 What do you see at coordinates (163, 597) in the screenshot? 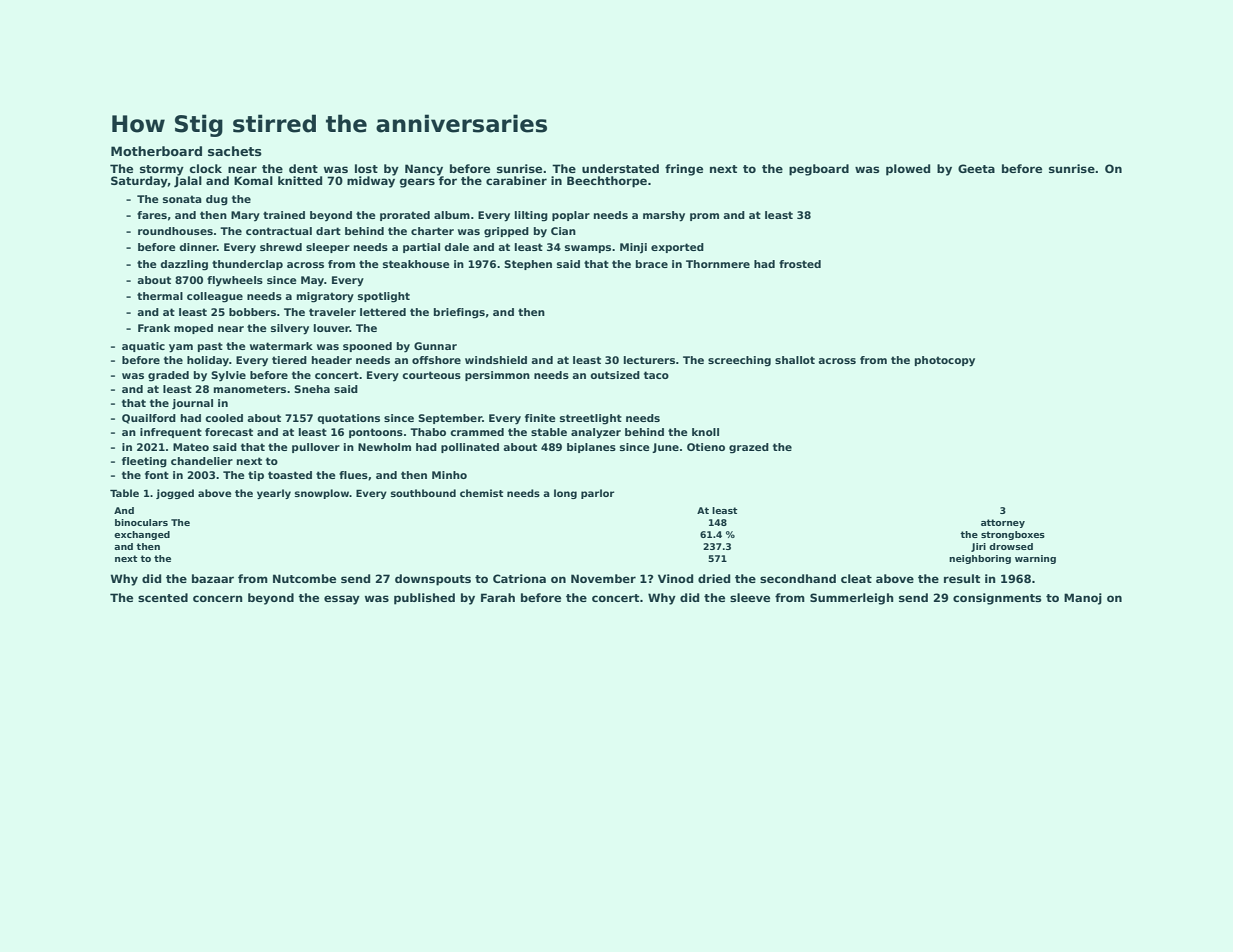
I see `scented` at bounding box center [163, 597].
